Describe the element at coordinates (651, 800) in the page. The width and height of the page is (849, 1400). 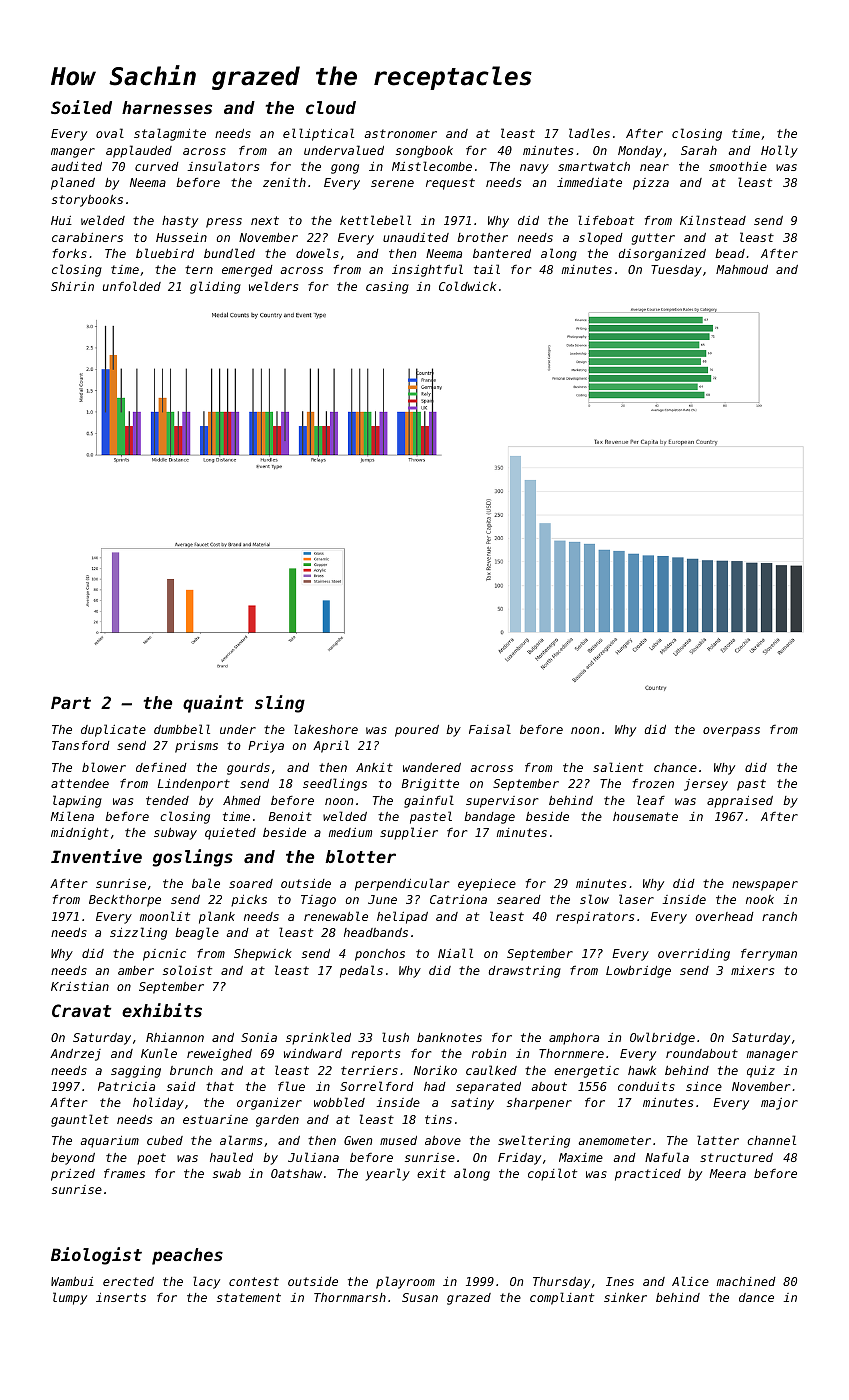
I see `leaf` at that location.
